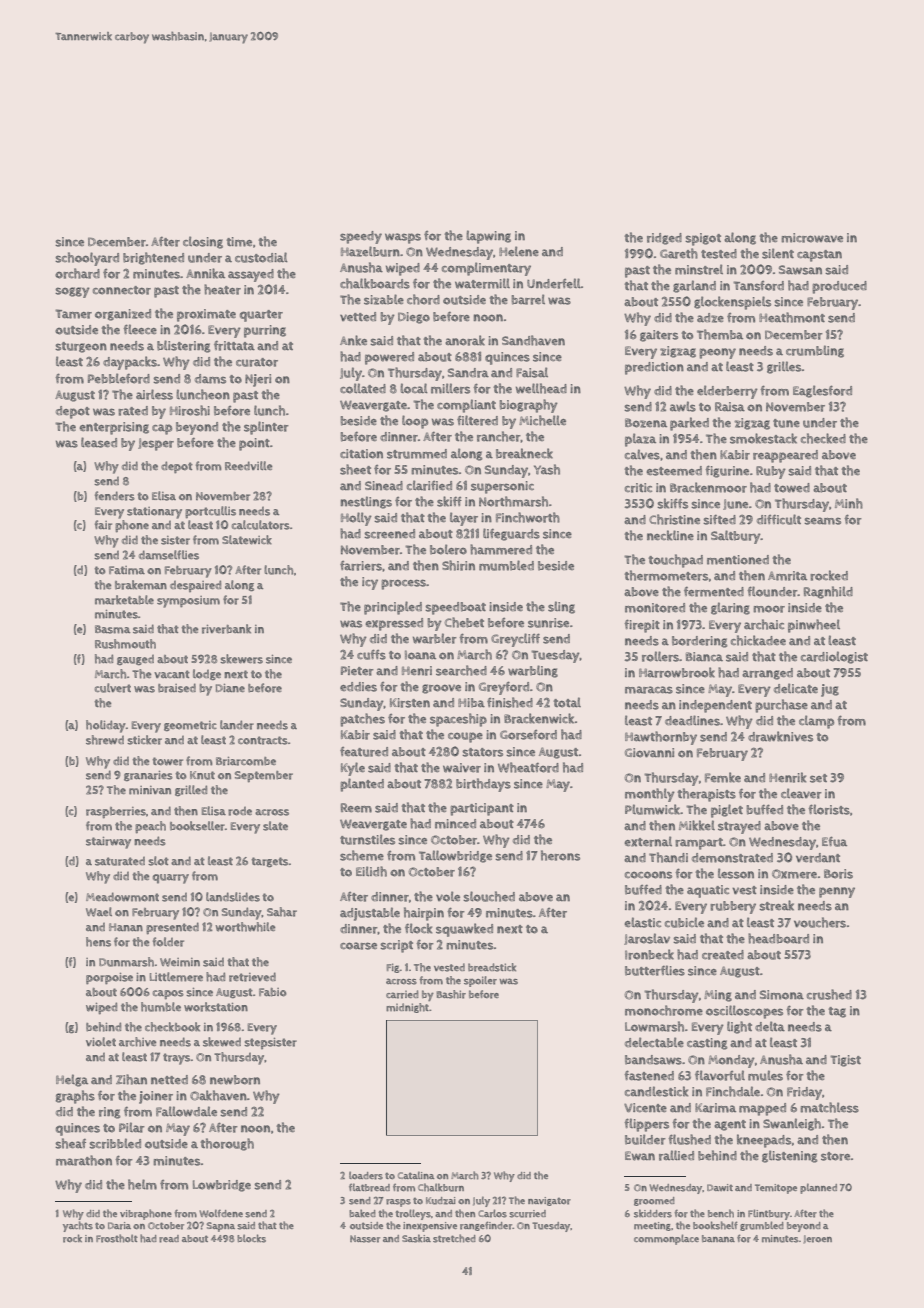 The height and width of the image is (1308, 924). I want to click on Minh, so click(849, 503).
